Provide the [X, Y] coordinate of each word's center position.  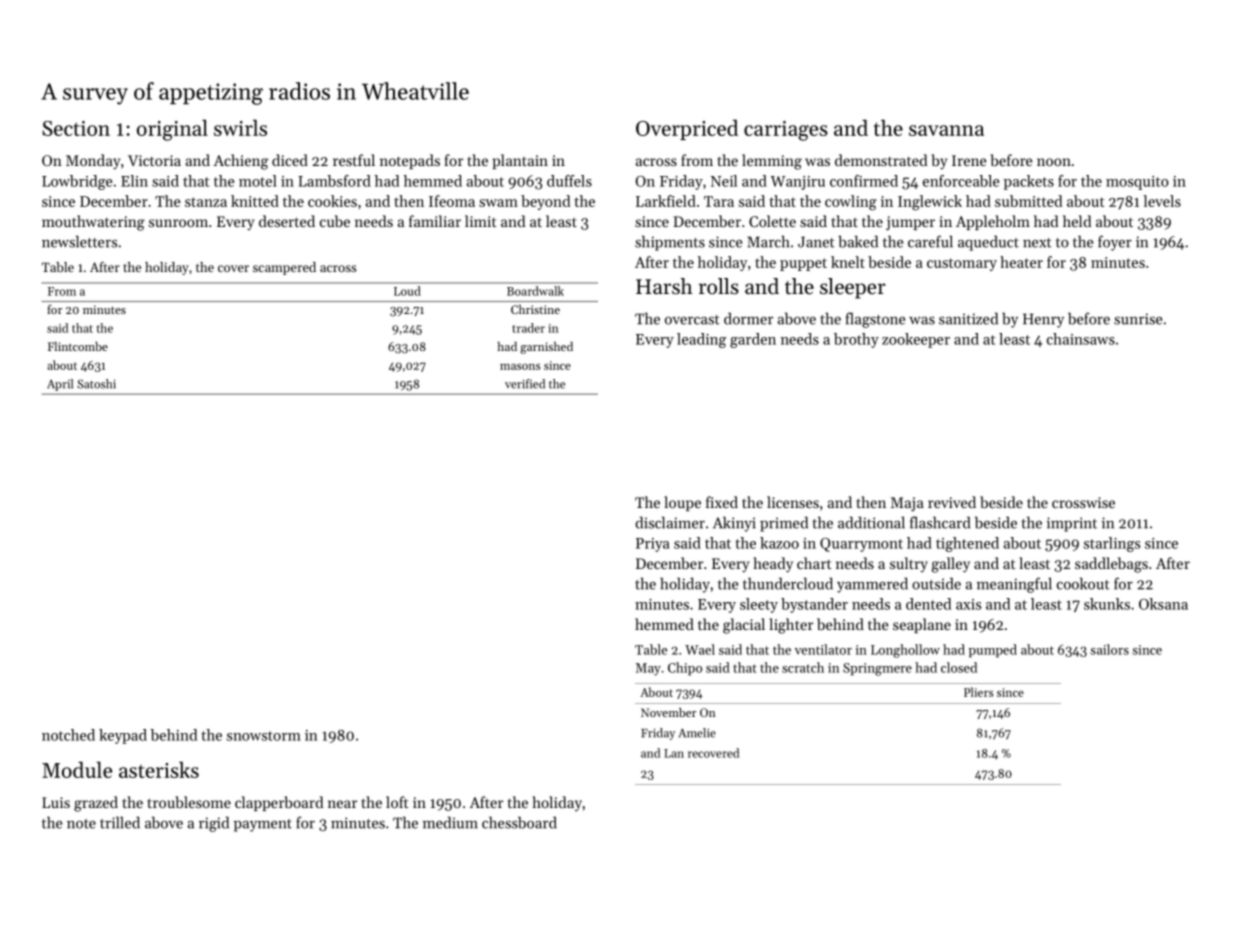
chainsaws [1081, 339]
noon [1054, 162]
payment [263, 825]
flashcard [940, 522]
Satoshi [96, 384]
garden [753, 340]
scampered [284, 268]
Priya [652, 545]
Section [76, 128]
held [1077, 221]
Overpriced [687, 129]
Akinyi [734, 524]
